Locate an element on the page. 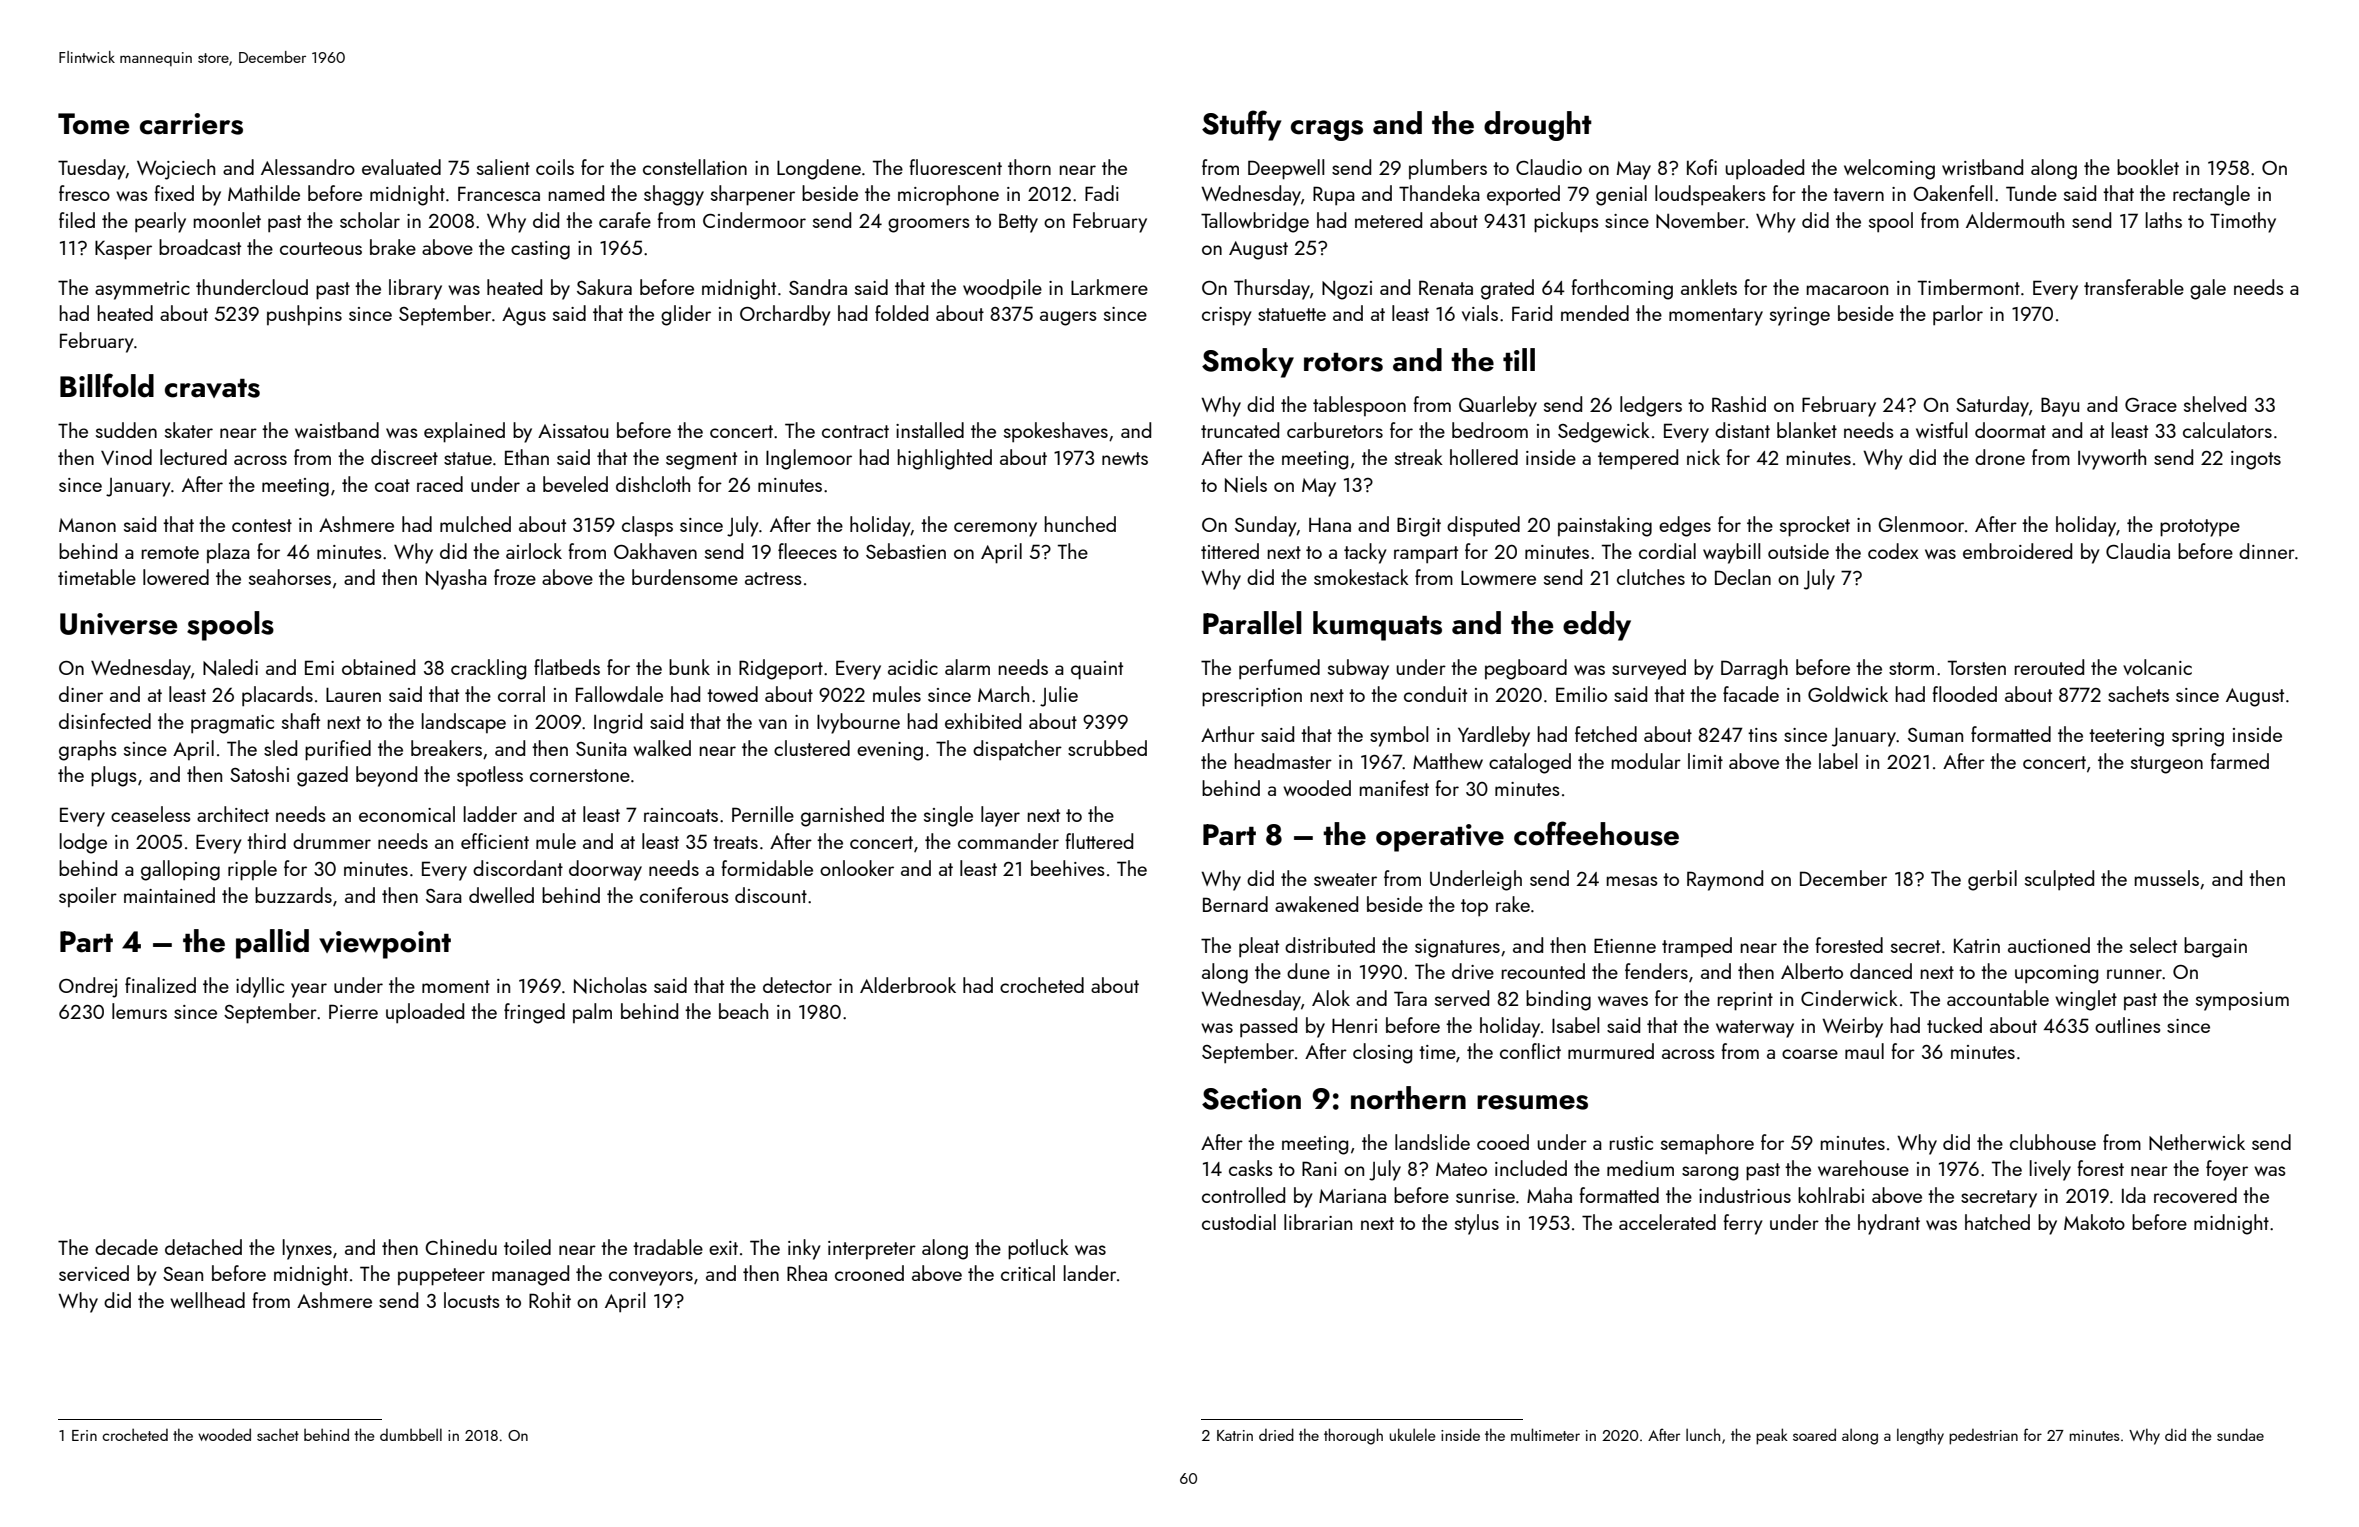  volcanic is located at coordinates (2157, 667).
